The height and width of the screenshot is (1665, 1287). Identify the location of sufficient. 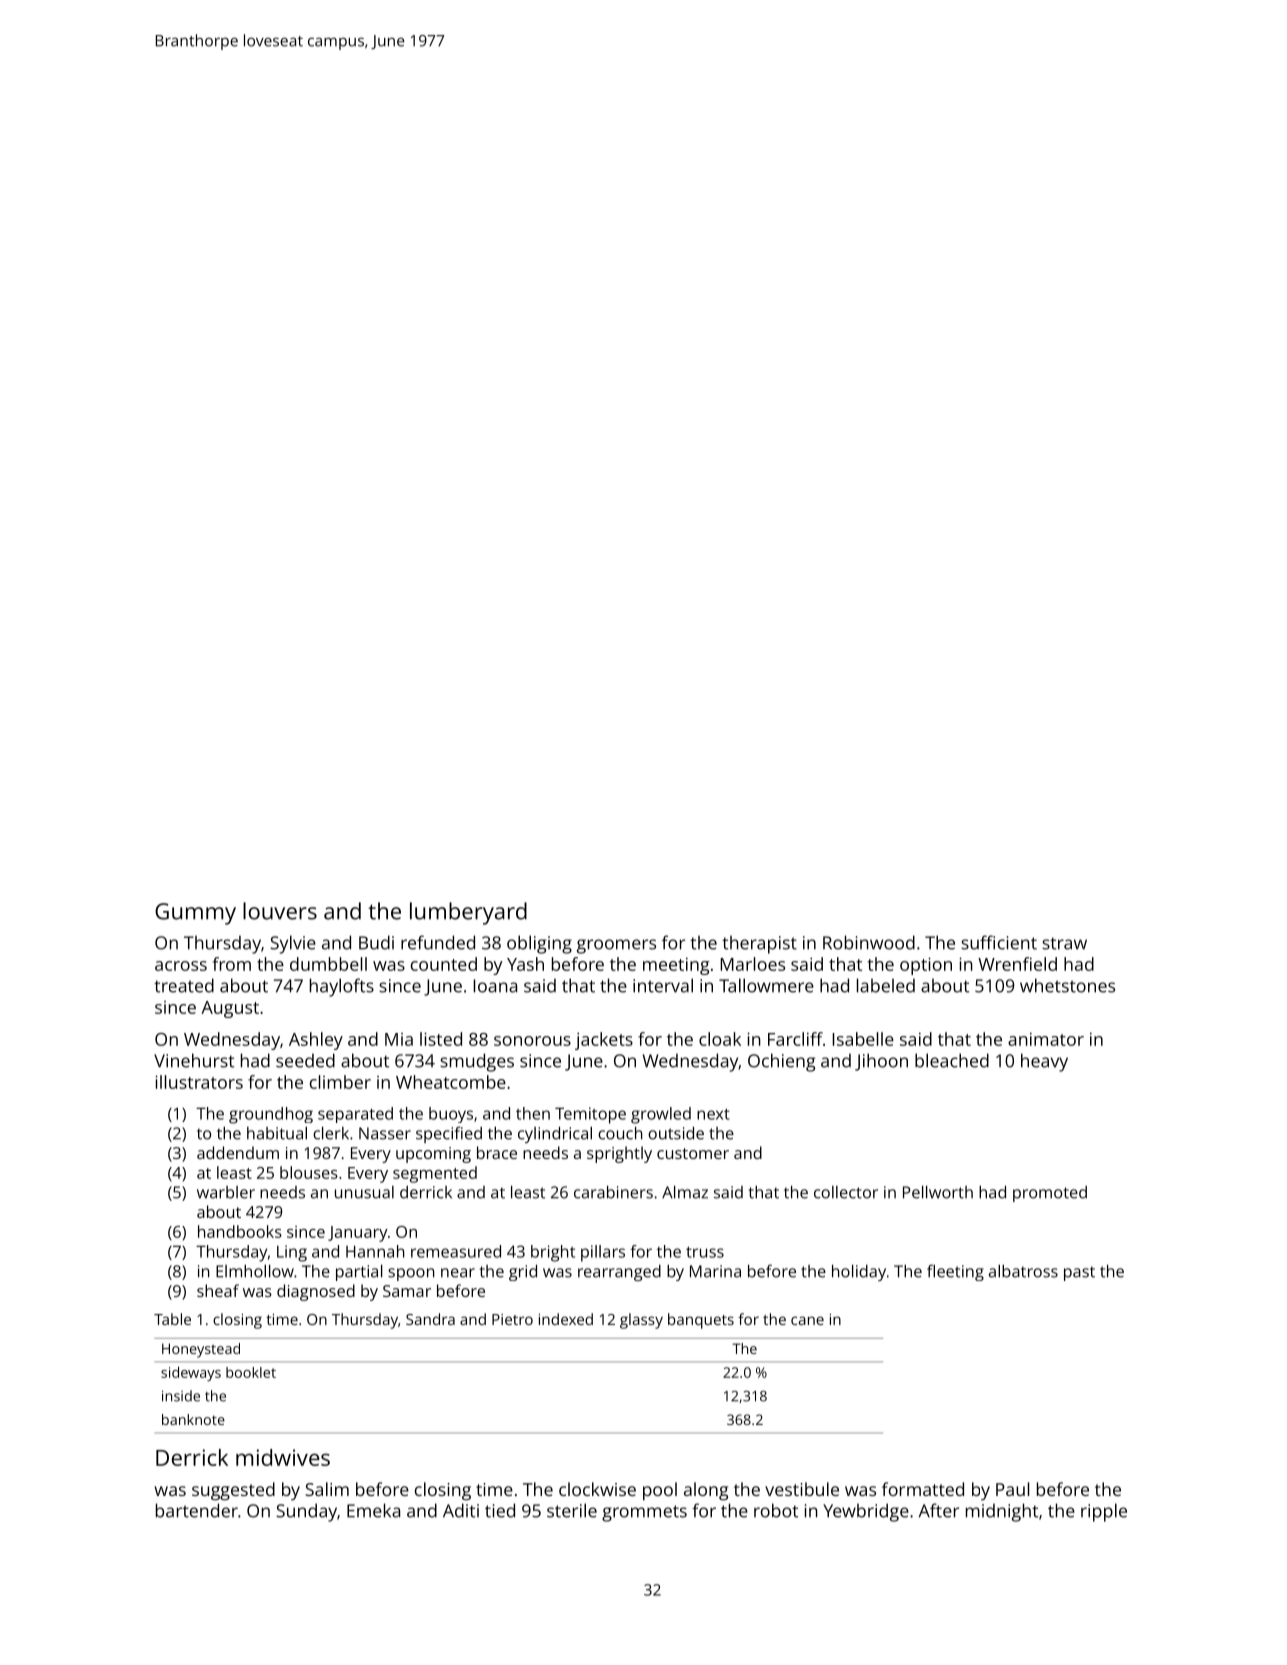
(999, 942).
